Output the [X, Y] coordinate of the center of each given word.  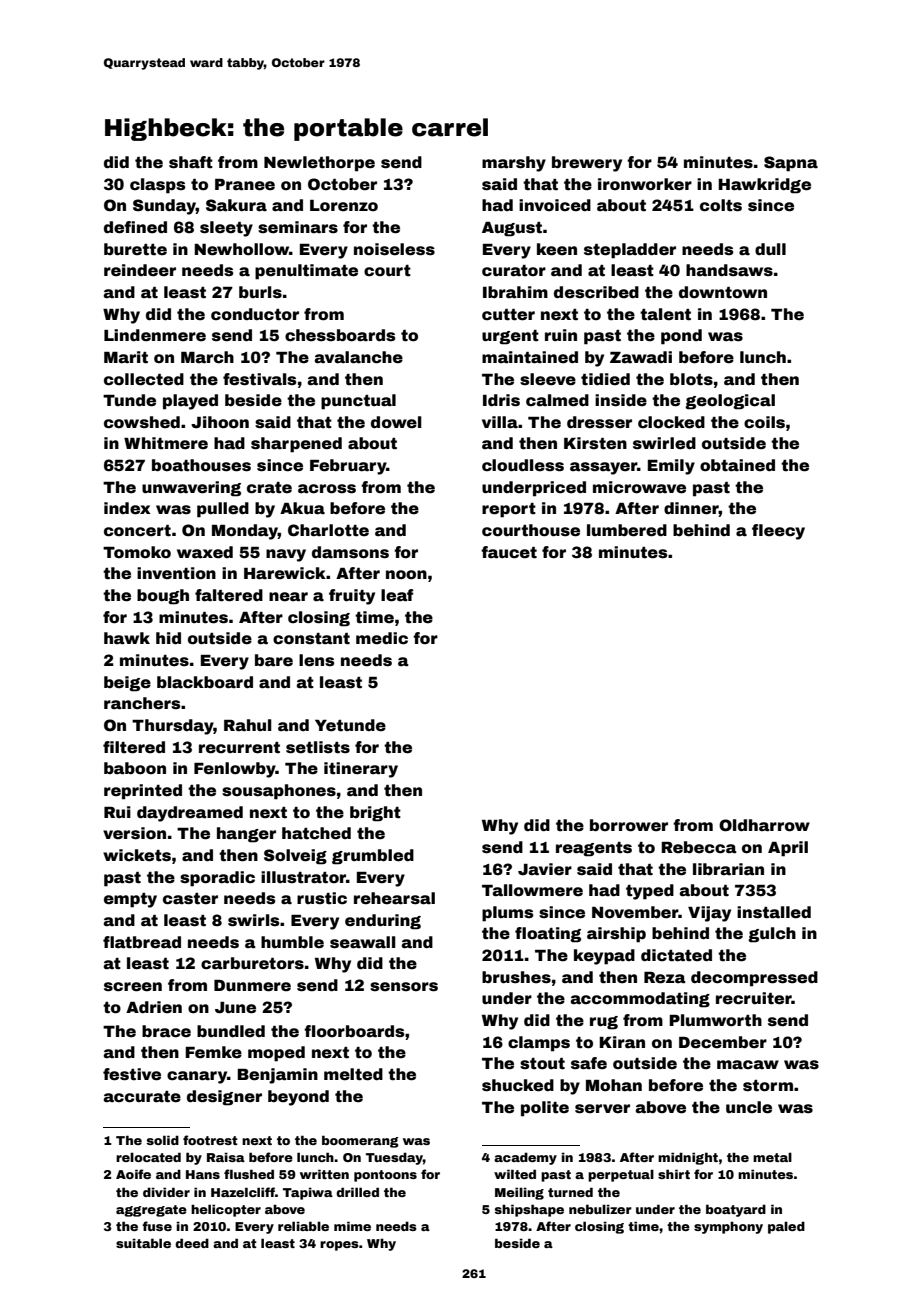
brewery [587, 164]
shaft [191, 162]
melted [353, 1074]
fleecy [778, 532]
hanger [246, 835]
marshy [514, 164]
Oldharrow [764, 825]
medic [382, 638]
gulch [772, 935]
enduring [383, 922]
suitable [143, 1243]
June [235, 1008]
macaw [748, 1065]
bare [274, 660]
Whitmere [166, 443]
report [509, 510]
